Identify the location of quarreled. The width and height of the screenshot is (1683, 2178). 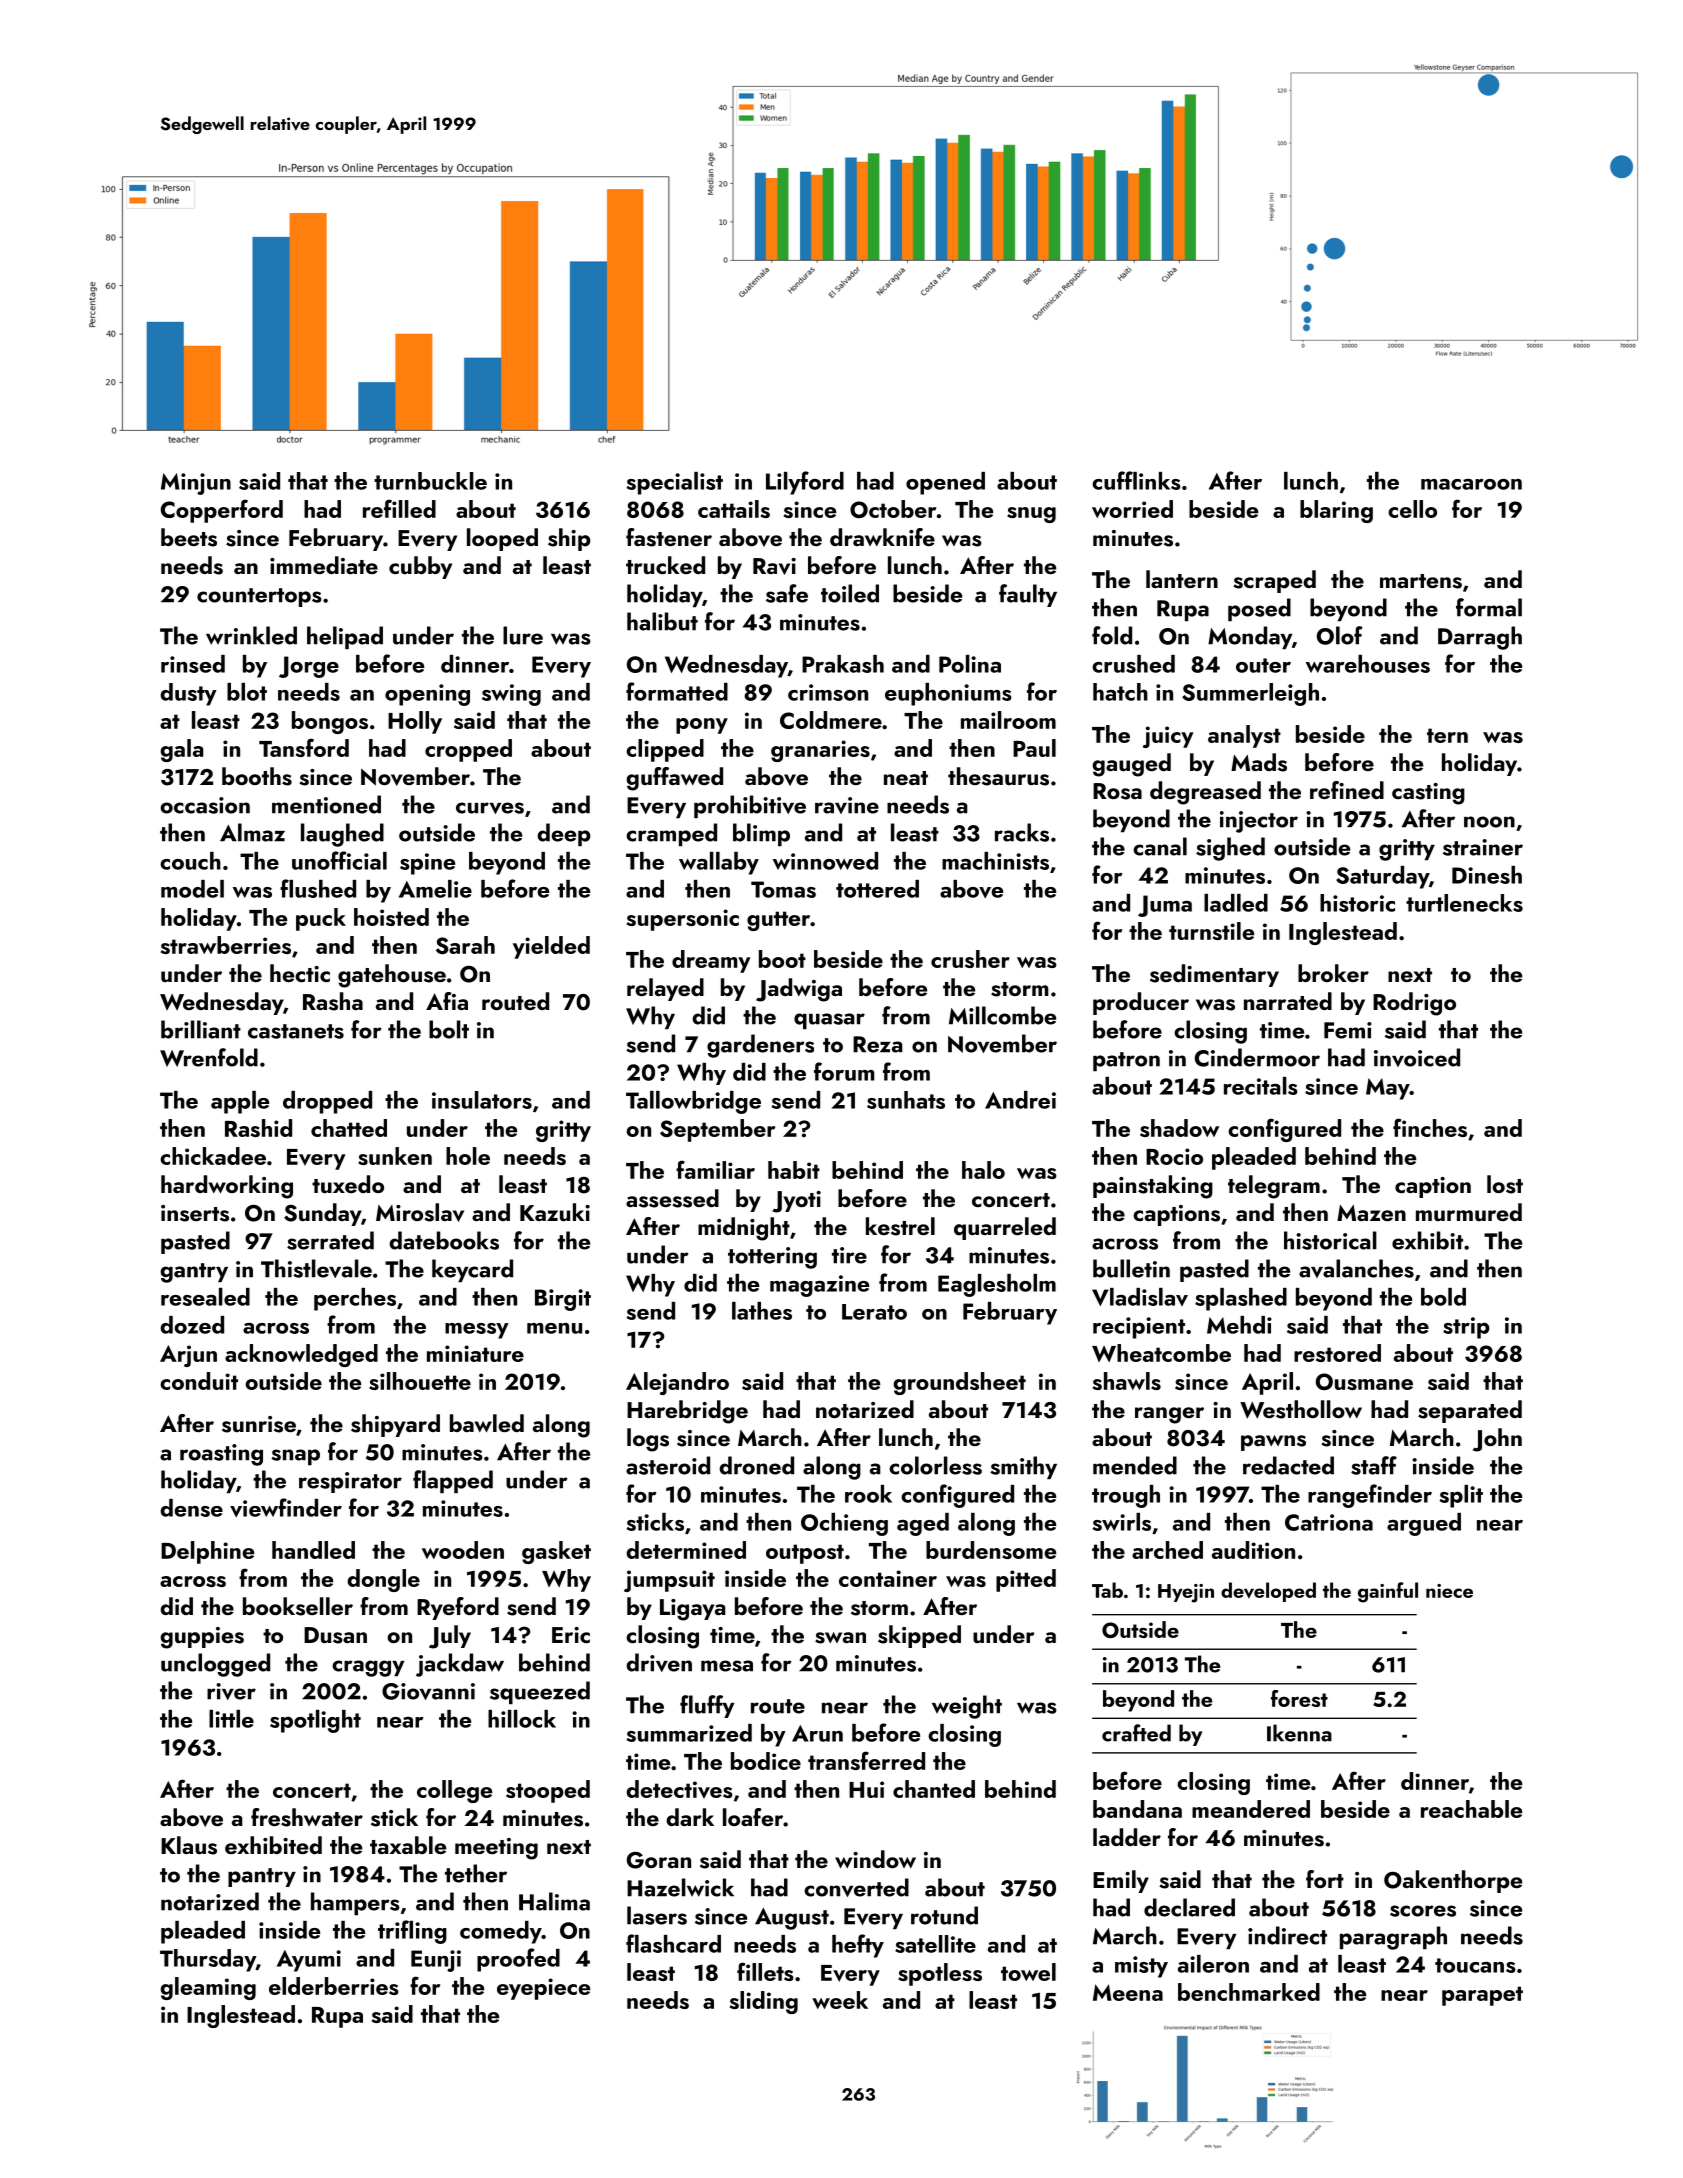
(1005, 1228).
